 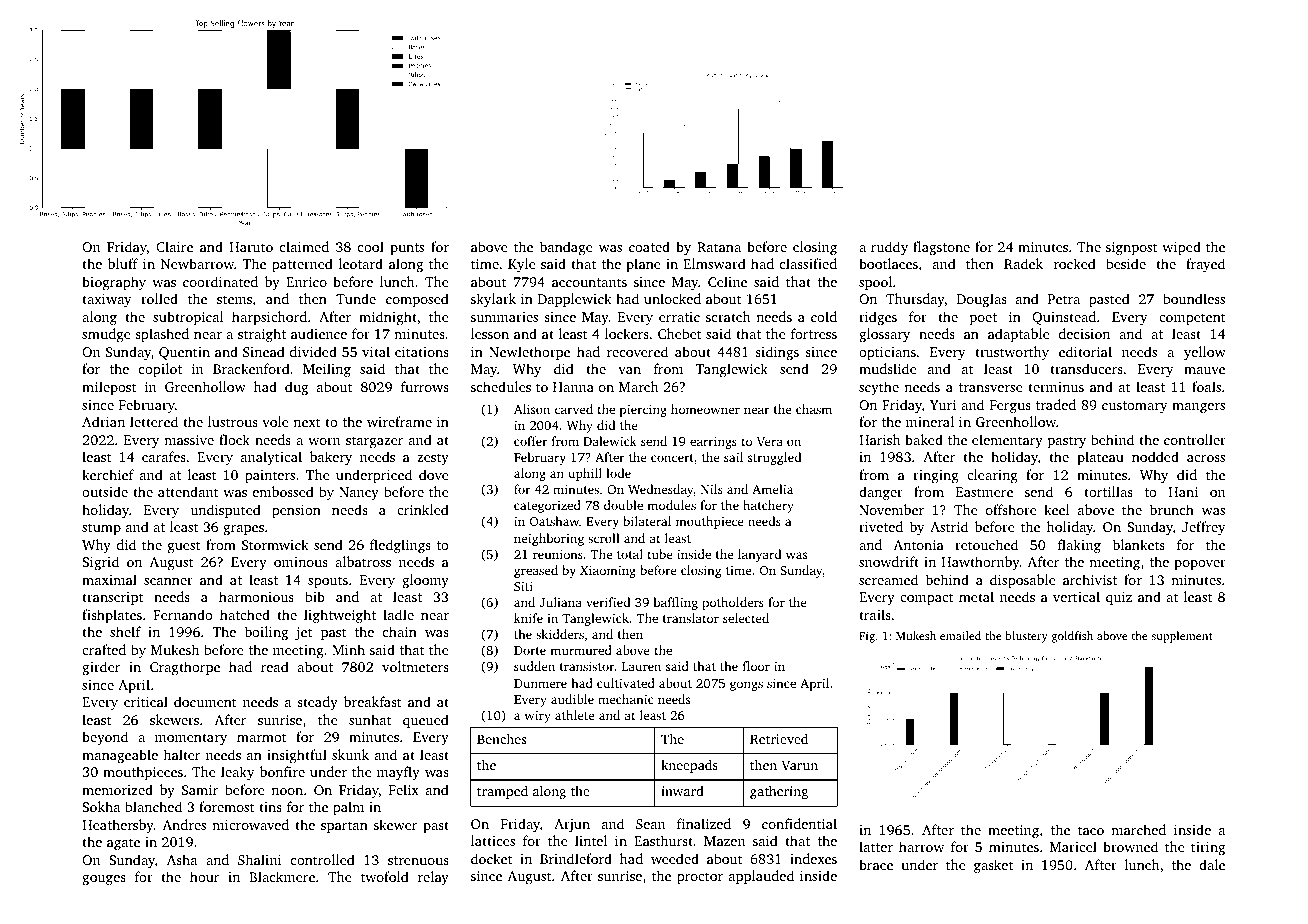 What do you see at coordinates (125, 631) in the screenshot?
I see `shelf` at bounding box center [125, 631].
